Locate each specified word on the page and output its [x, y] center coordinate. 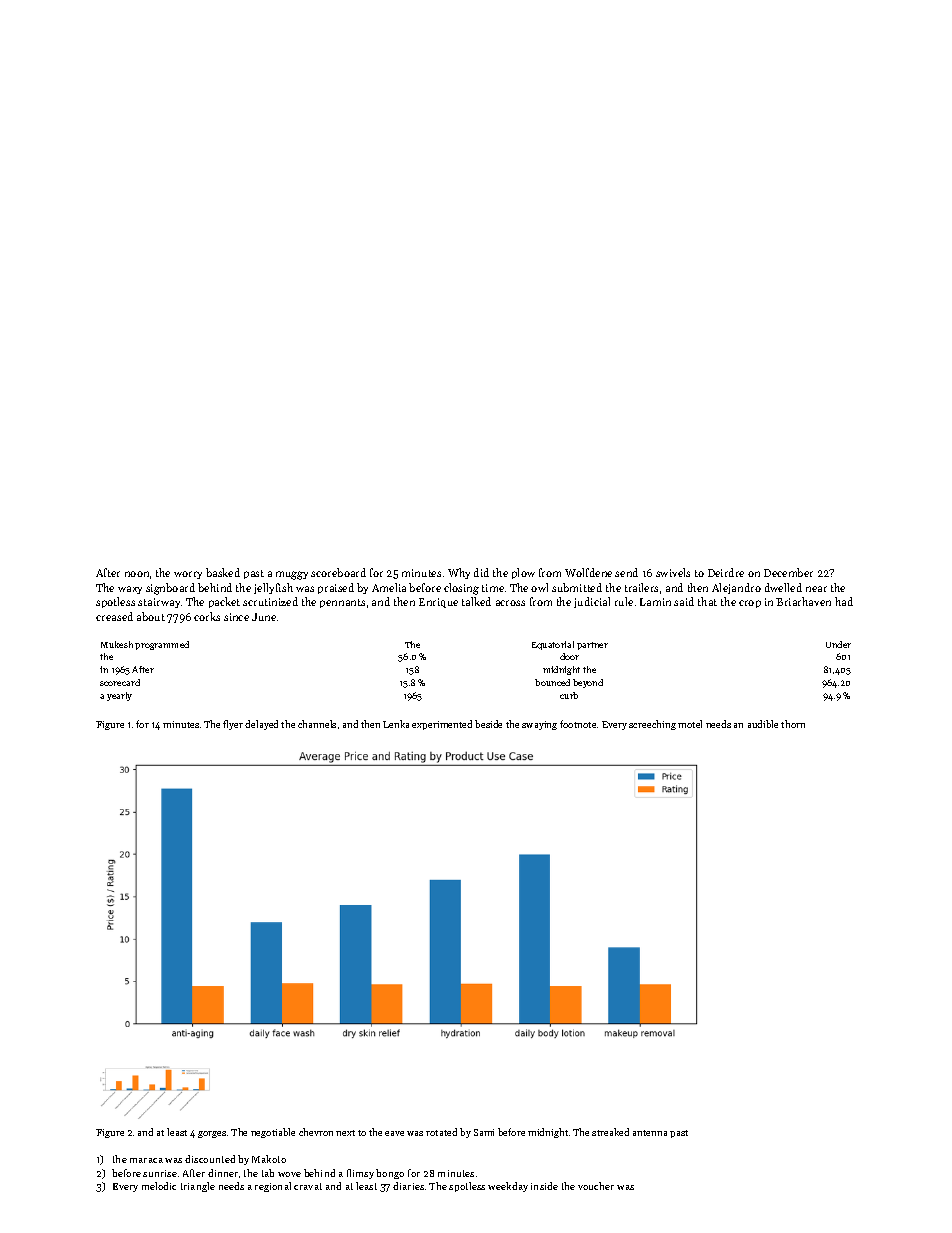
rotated [441, 1132]
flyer [233, 725]
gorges [212, 1134]
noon [137, 574]
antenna [650, 1133]
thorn [793, 724]
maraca [146, 1160]
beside [488, 724]
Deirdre [726, 572]
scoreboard [338, 572]
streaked [610, 1132]
